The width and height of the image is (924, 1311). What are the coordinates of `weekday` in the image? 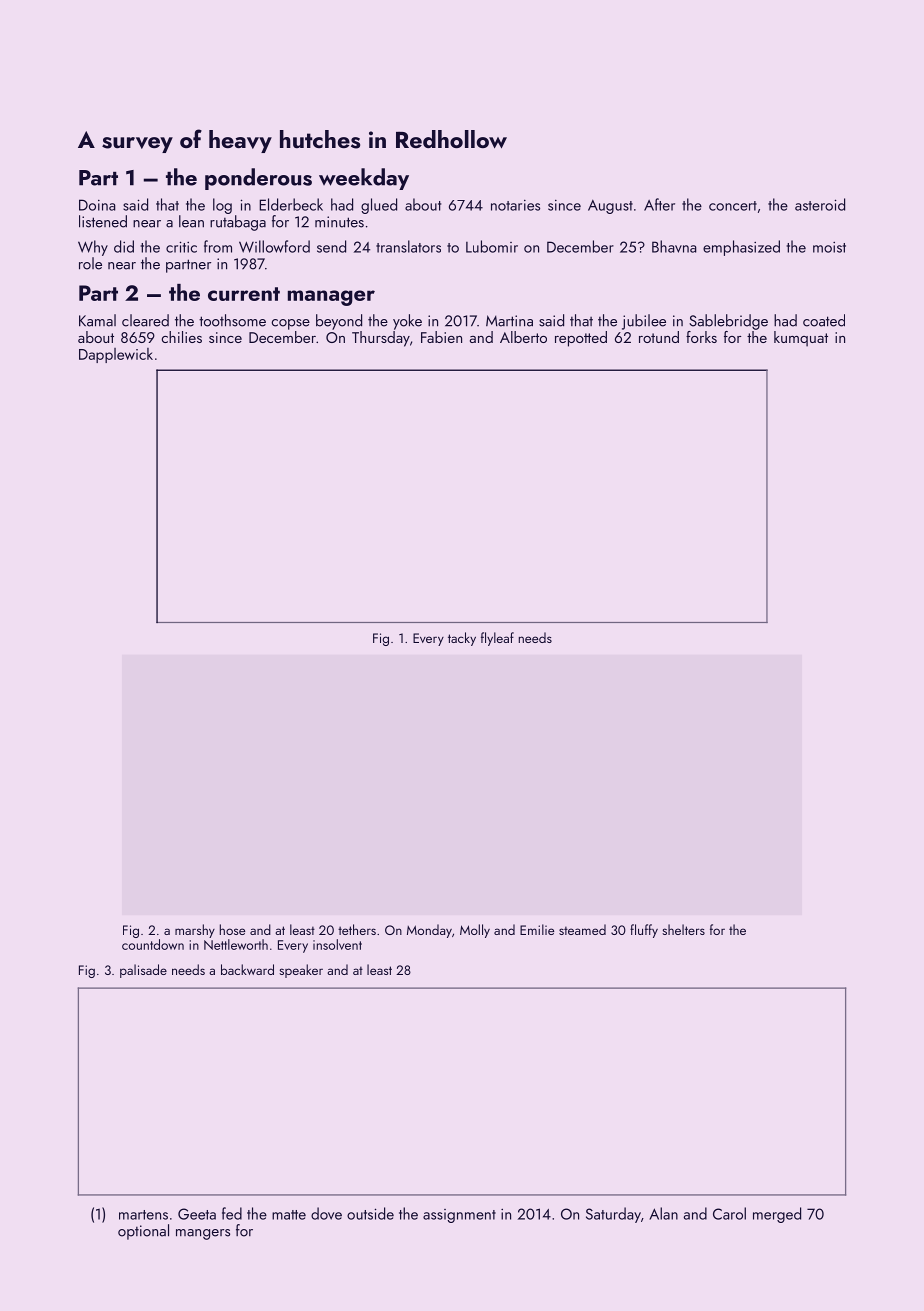 It's located at (364, 179).
